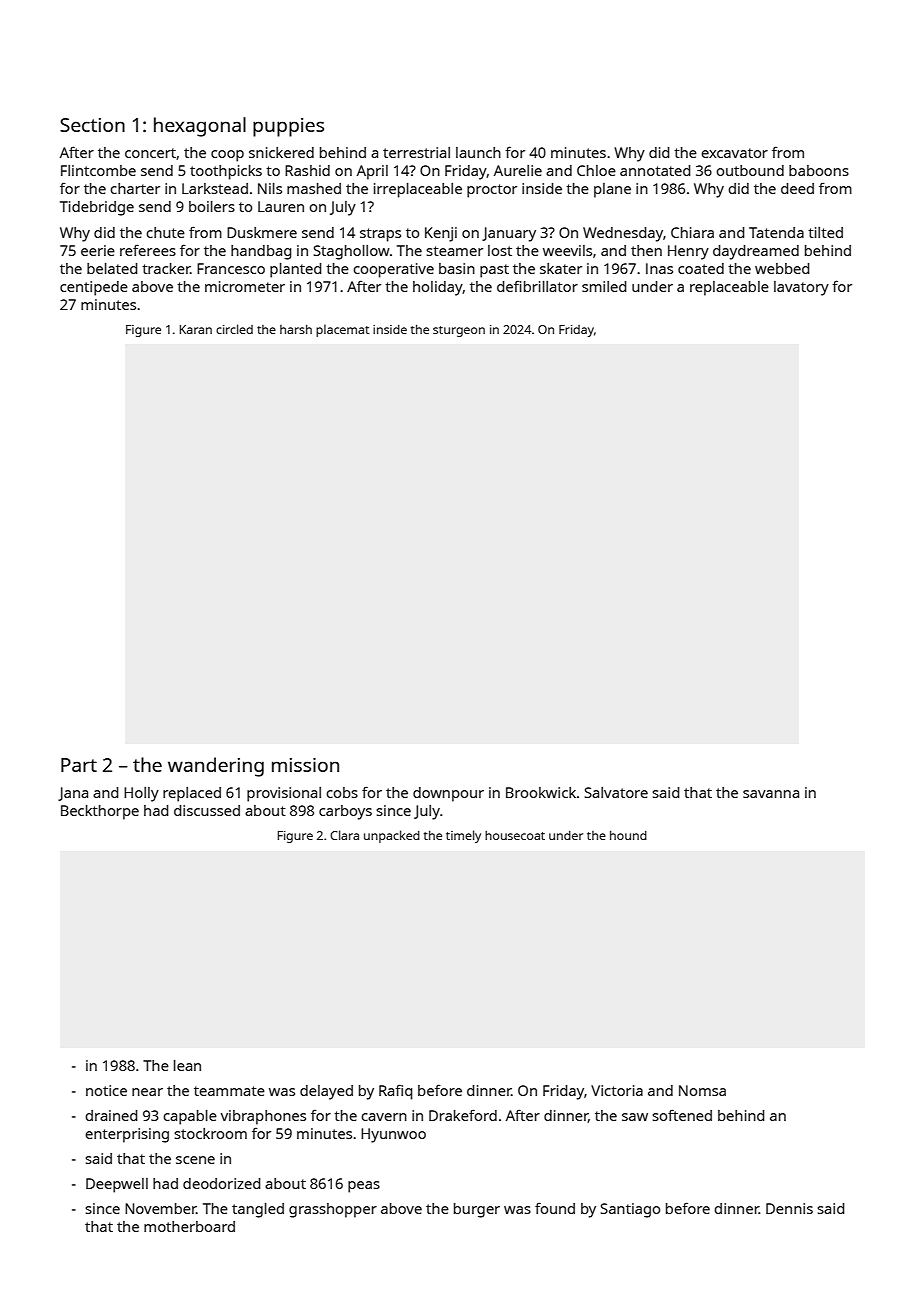 This screenshot has height=1308, width=924. What do you see at coordinates (187, 1065) in the screenshot?
I see `lean` at bounding box center [187, 1065].
